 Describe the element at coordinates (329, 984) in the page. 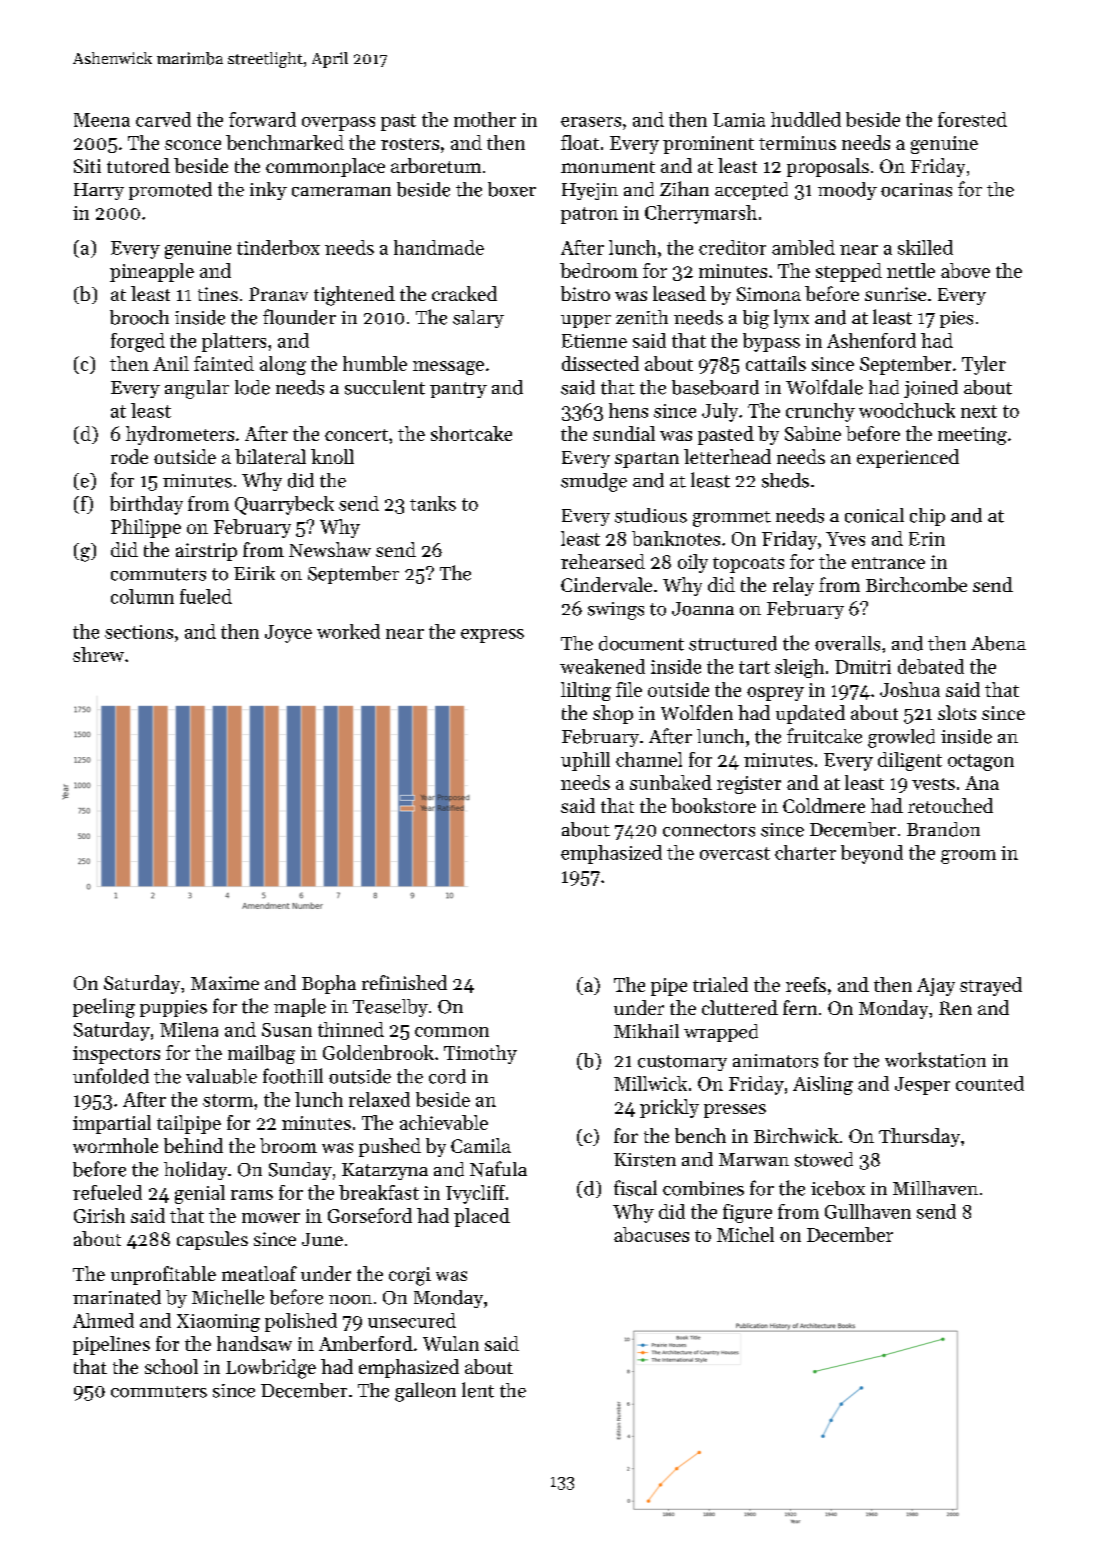

I see `Bopha` at that location.
